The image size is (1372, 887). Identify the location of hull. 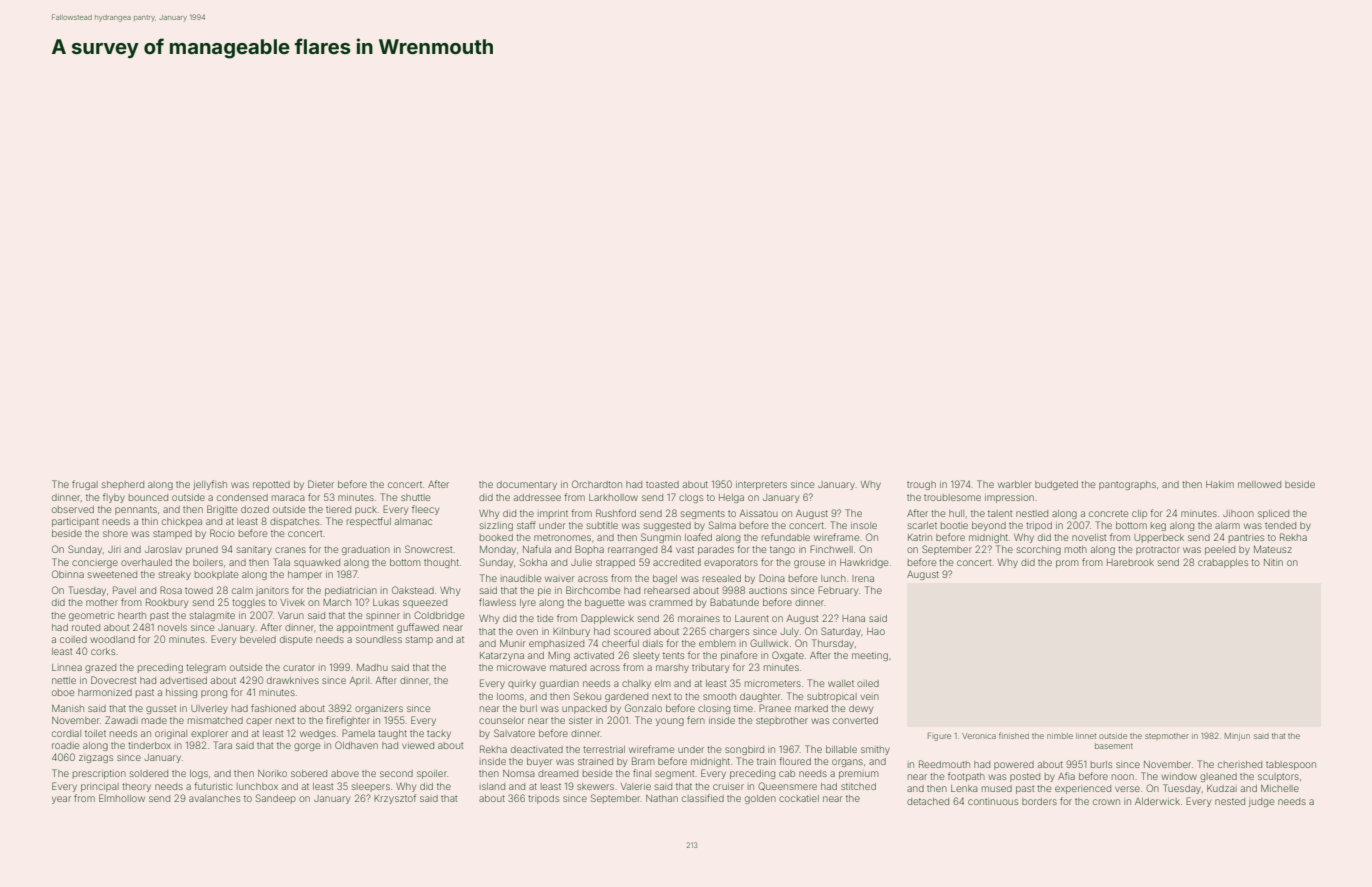
(956, 513).
